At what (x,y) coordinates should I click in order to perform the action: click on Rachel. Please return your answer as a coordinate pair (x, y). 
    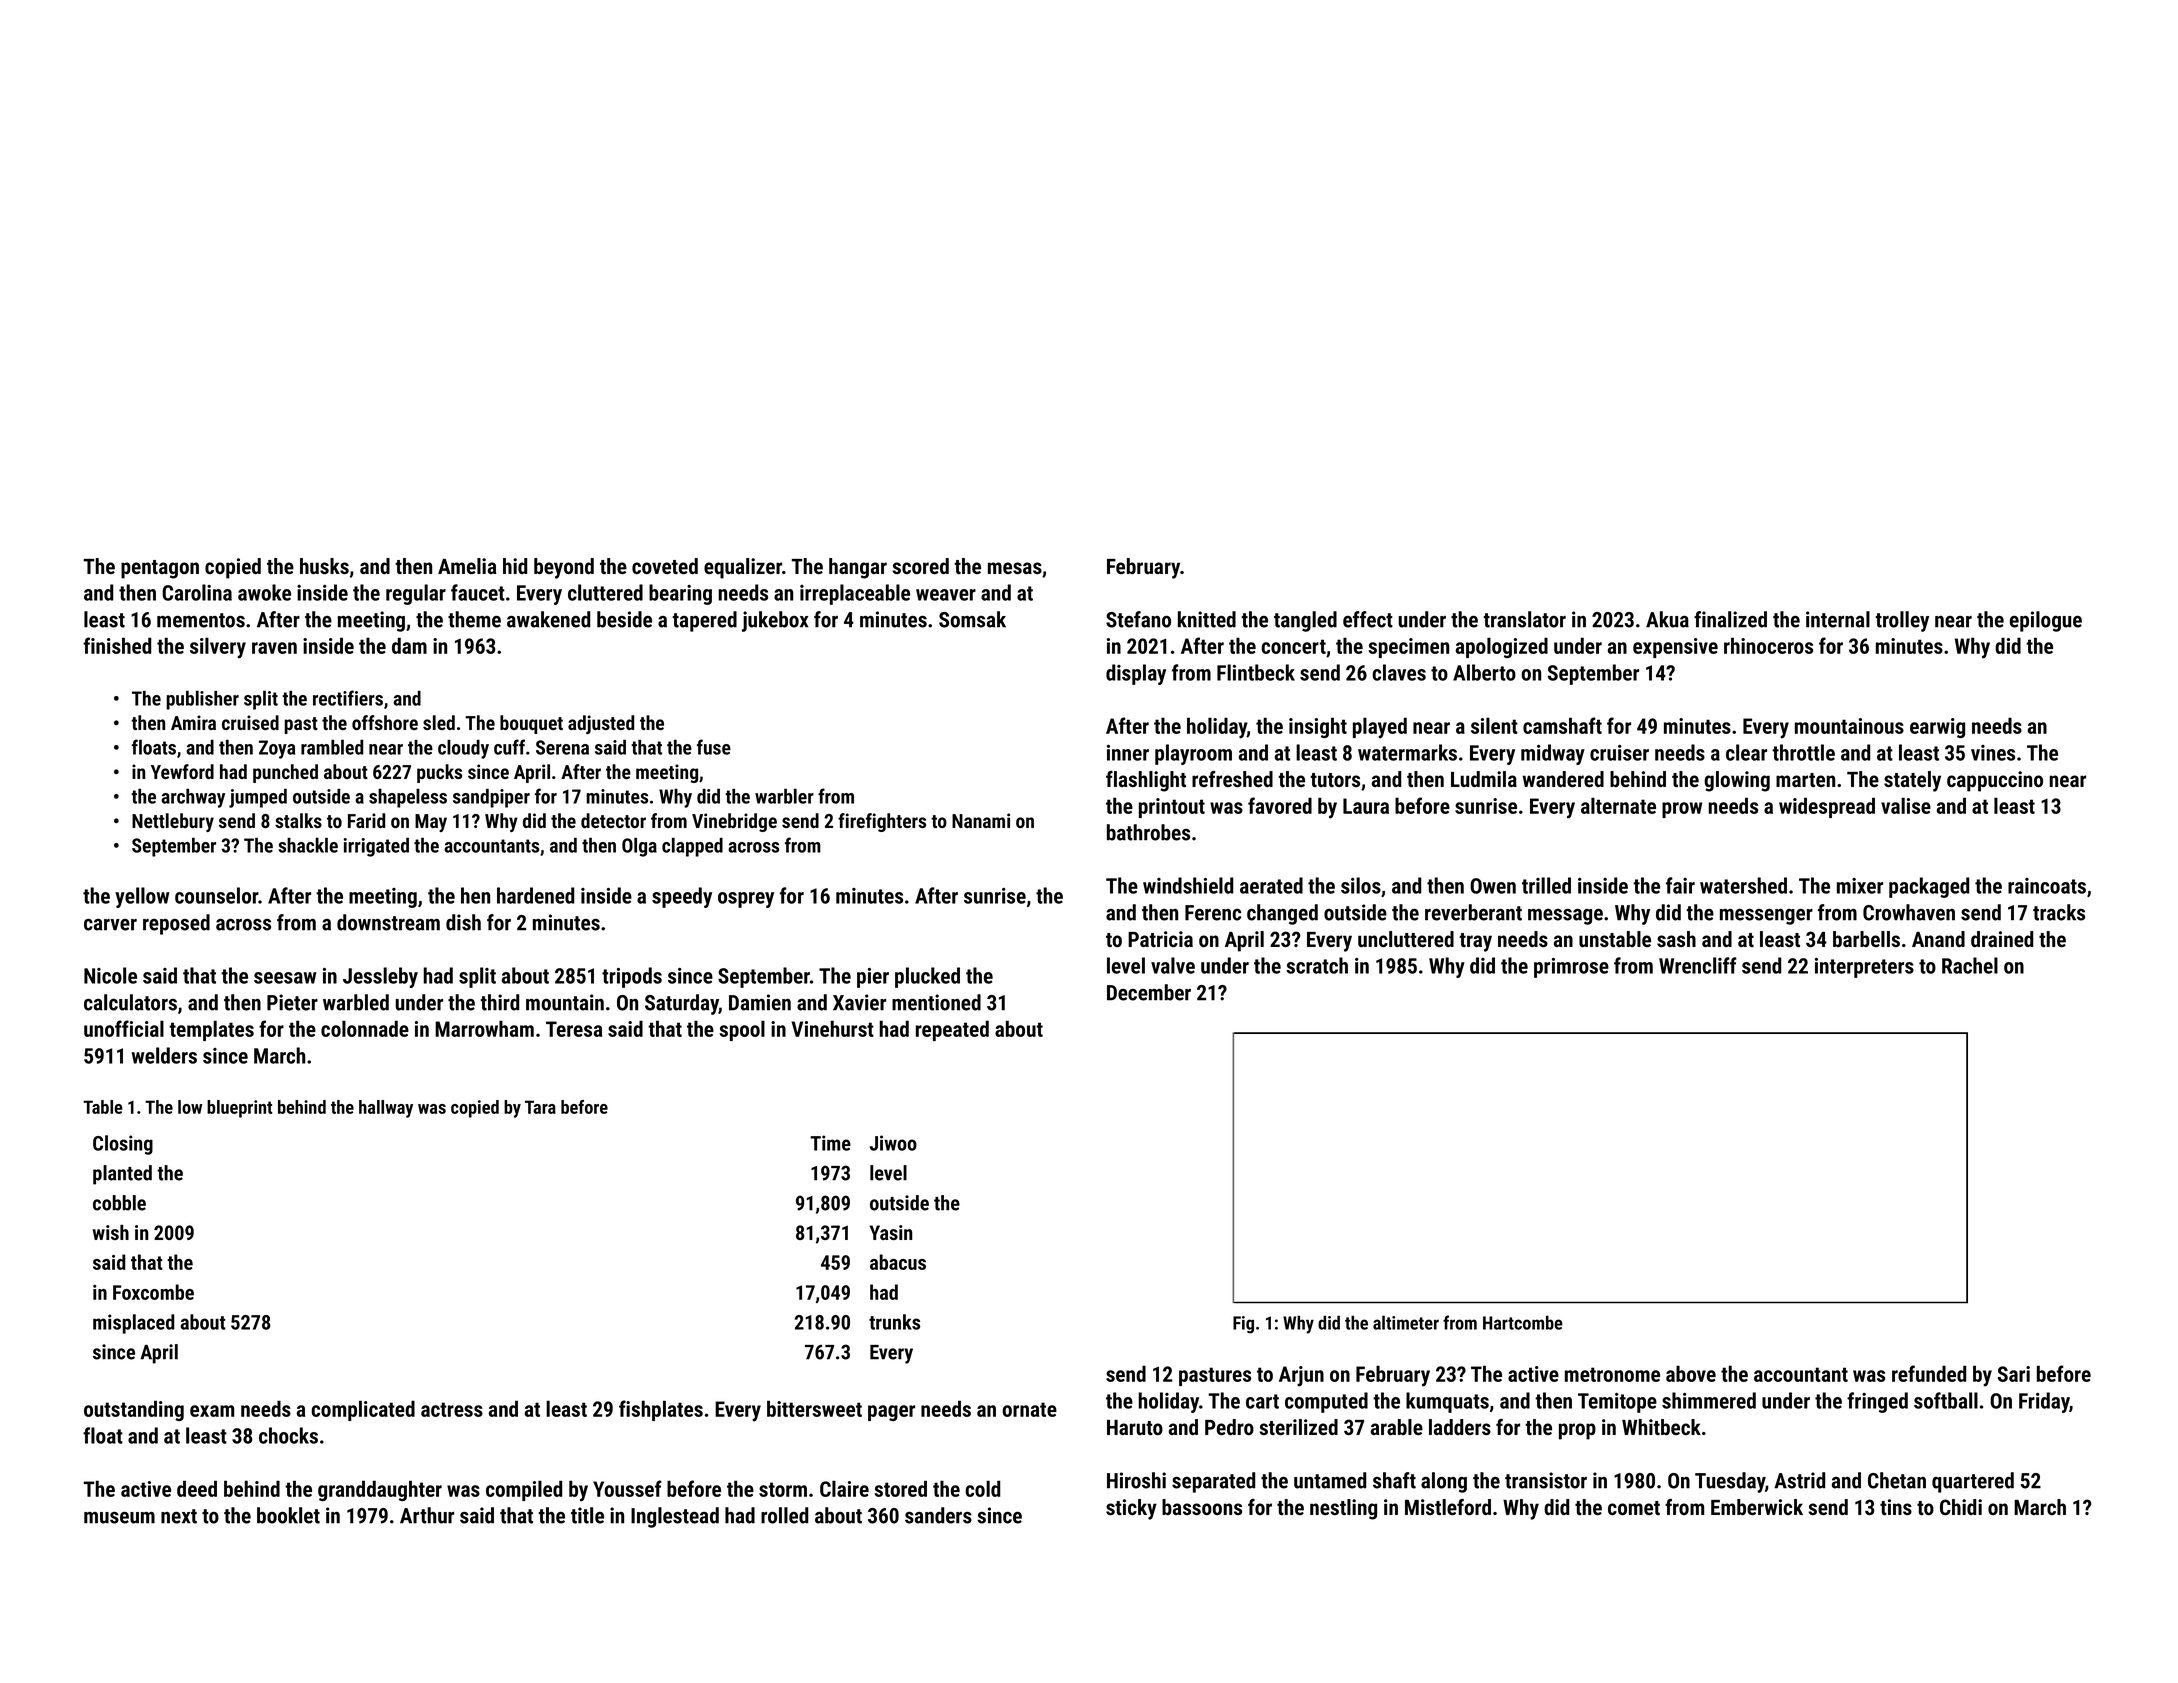
    Looking at the image, I should click on (1970, 965).
